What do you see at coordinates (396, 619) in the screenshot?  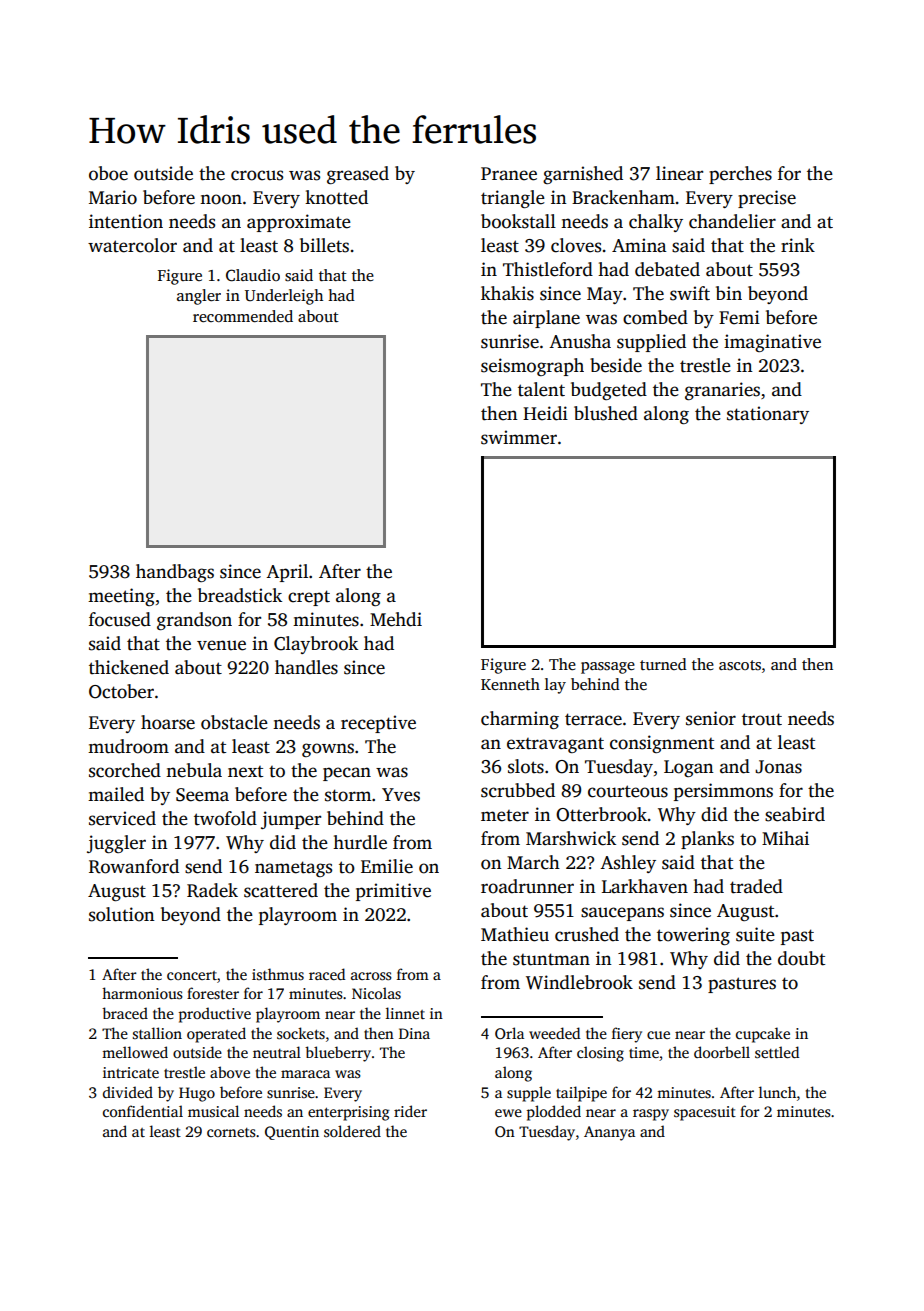 I see `Mehdi` at bounding box center [396, 619].
